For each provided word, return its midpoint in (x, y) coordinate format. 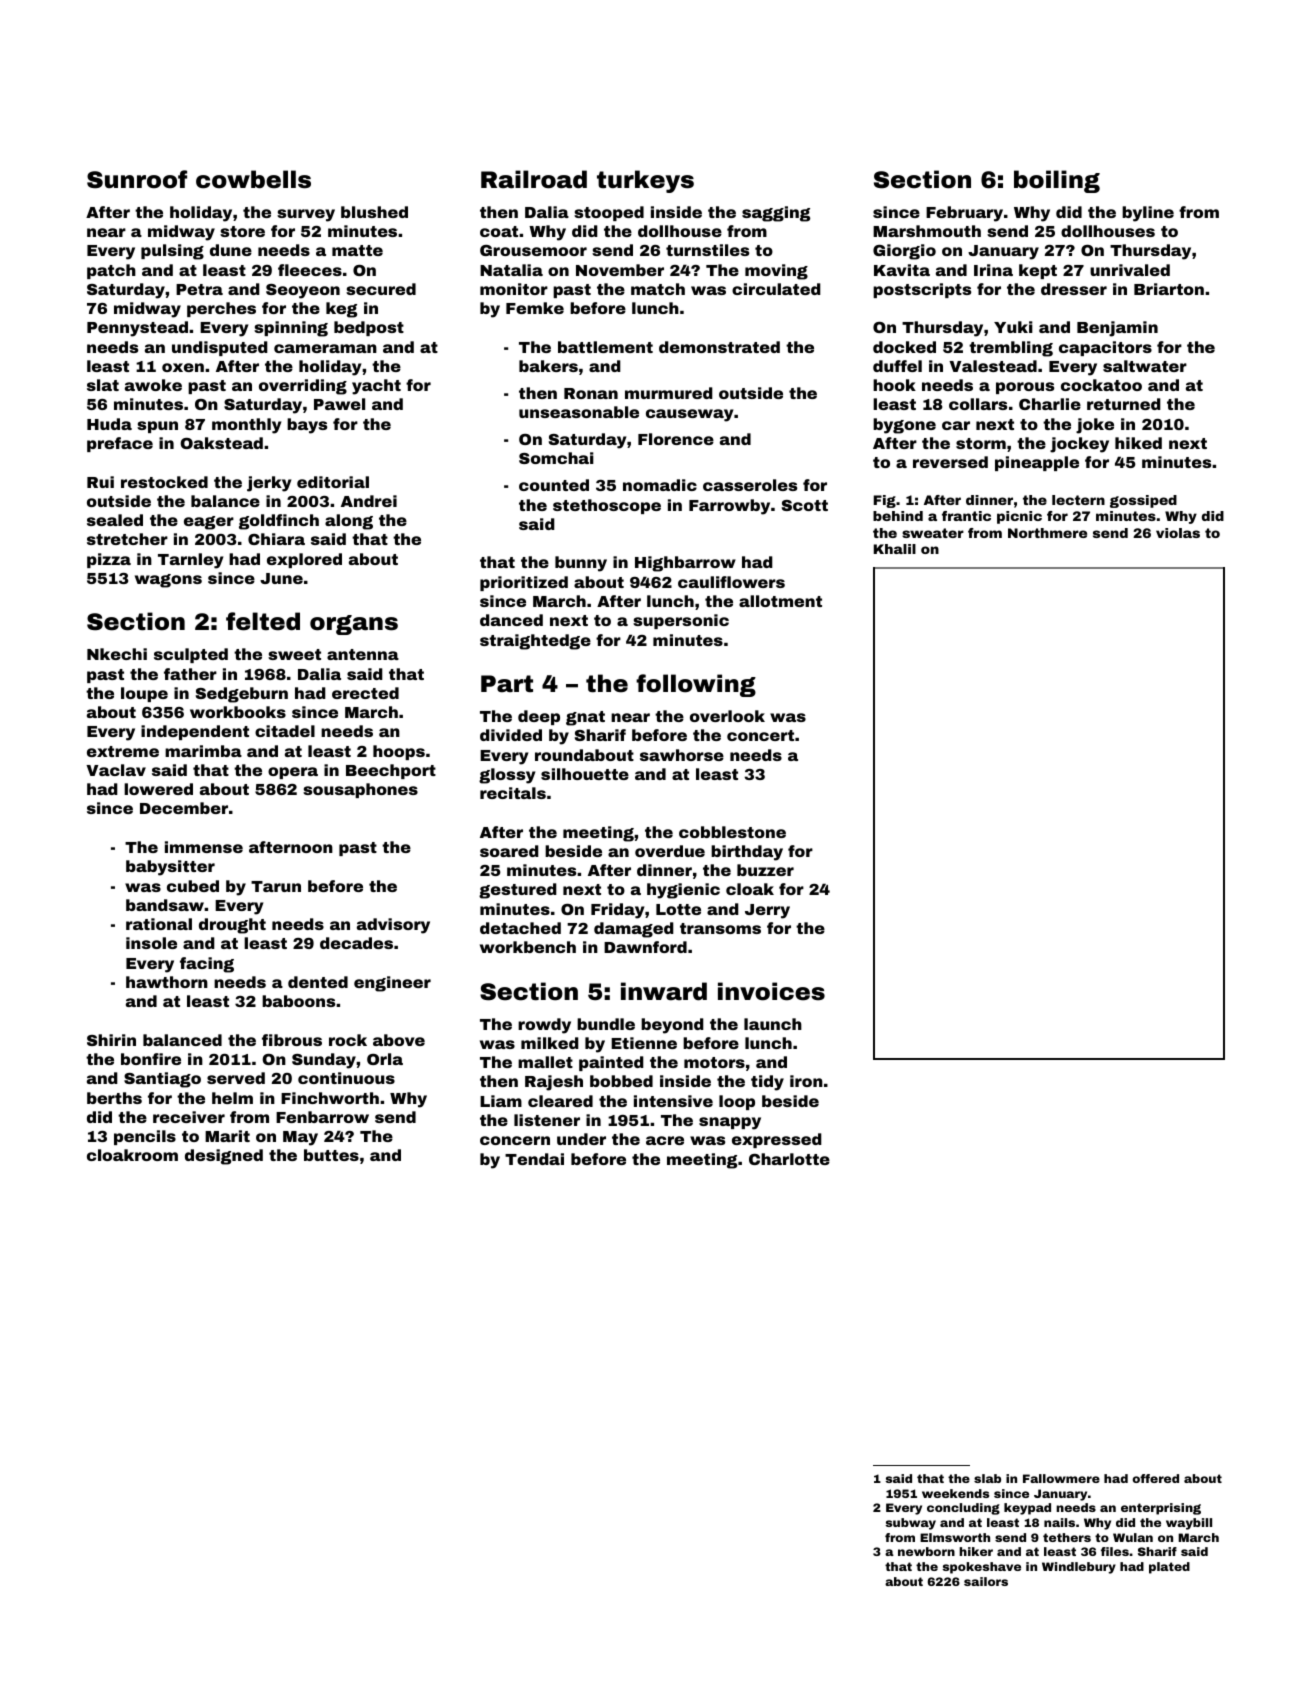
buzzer (765, 870)
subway (911, 1524)
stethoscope (607, 506)
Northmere (1047, 533)
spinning (291, 329)
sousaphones (360, 790)
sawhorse (682, 755)
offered (1155, 1478)
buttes (331, 1155)
